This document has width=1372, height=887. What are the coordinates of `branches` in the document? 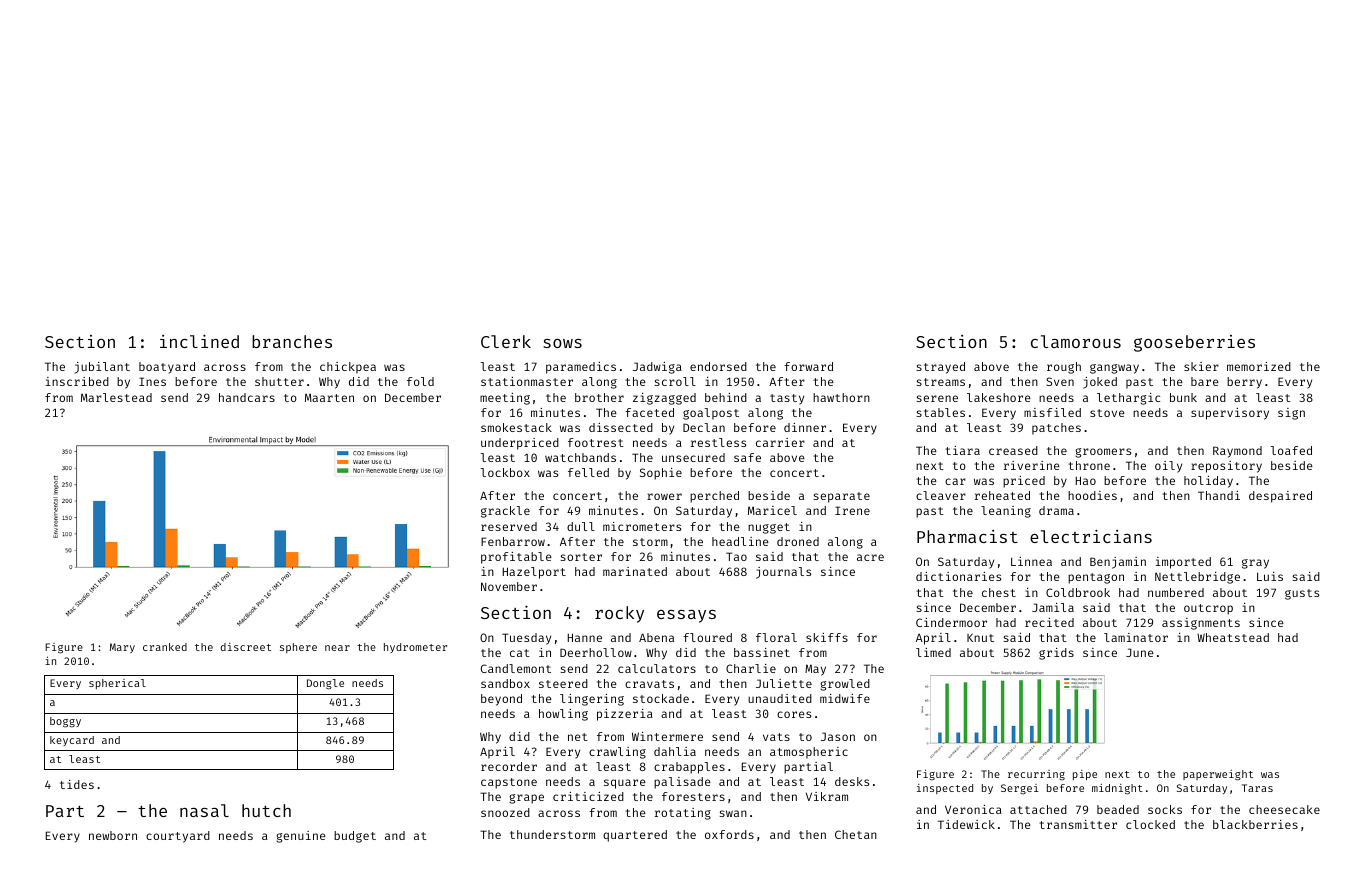 It's located at (292, 341).
